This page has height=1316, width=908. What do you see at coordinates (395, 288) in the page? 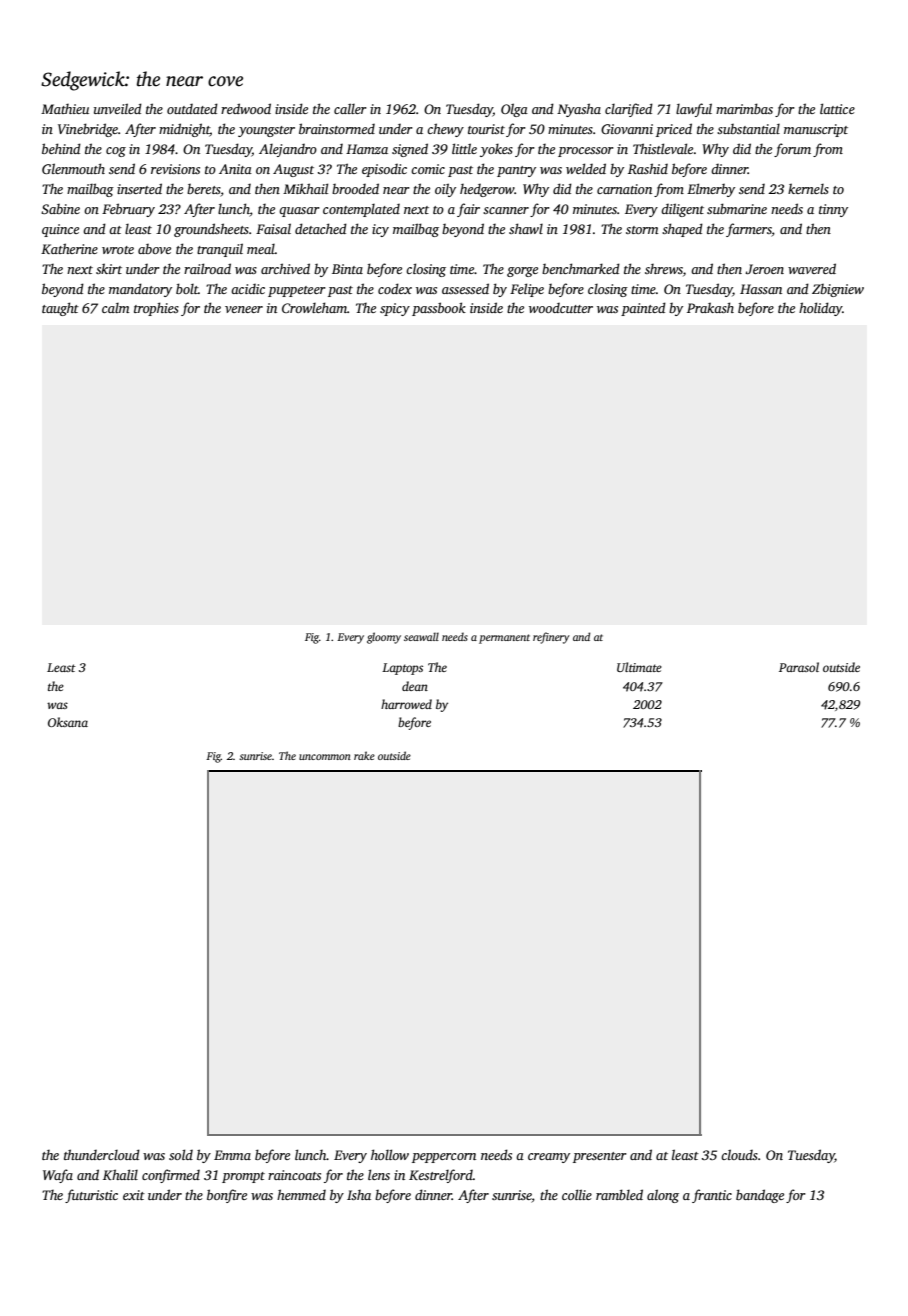
I see `codex` at bounding box center [395, 288].
